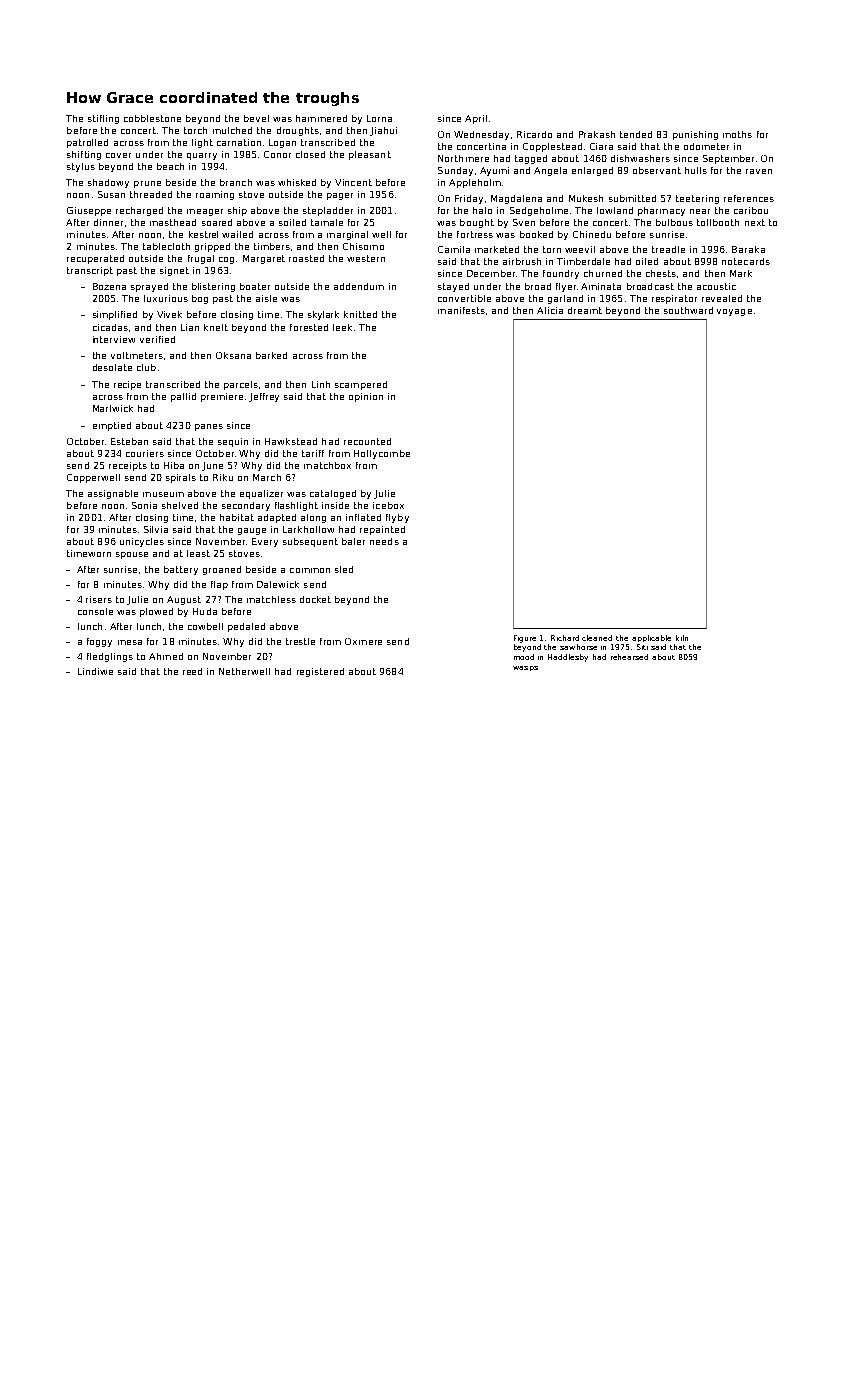 The height and width of the image is (1400, 849). What do you see at coordinates (137, 355) in the image?
I see `voltmeters` at bounding box center [137, 355].
